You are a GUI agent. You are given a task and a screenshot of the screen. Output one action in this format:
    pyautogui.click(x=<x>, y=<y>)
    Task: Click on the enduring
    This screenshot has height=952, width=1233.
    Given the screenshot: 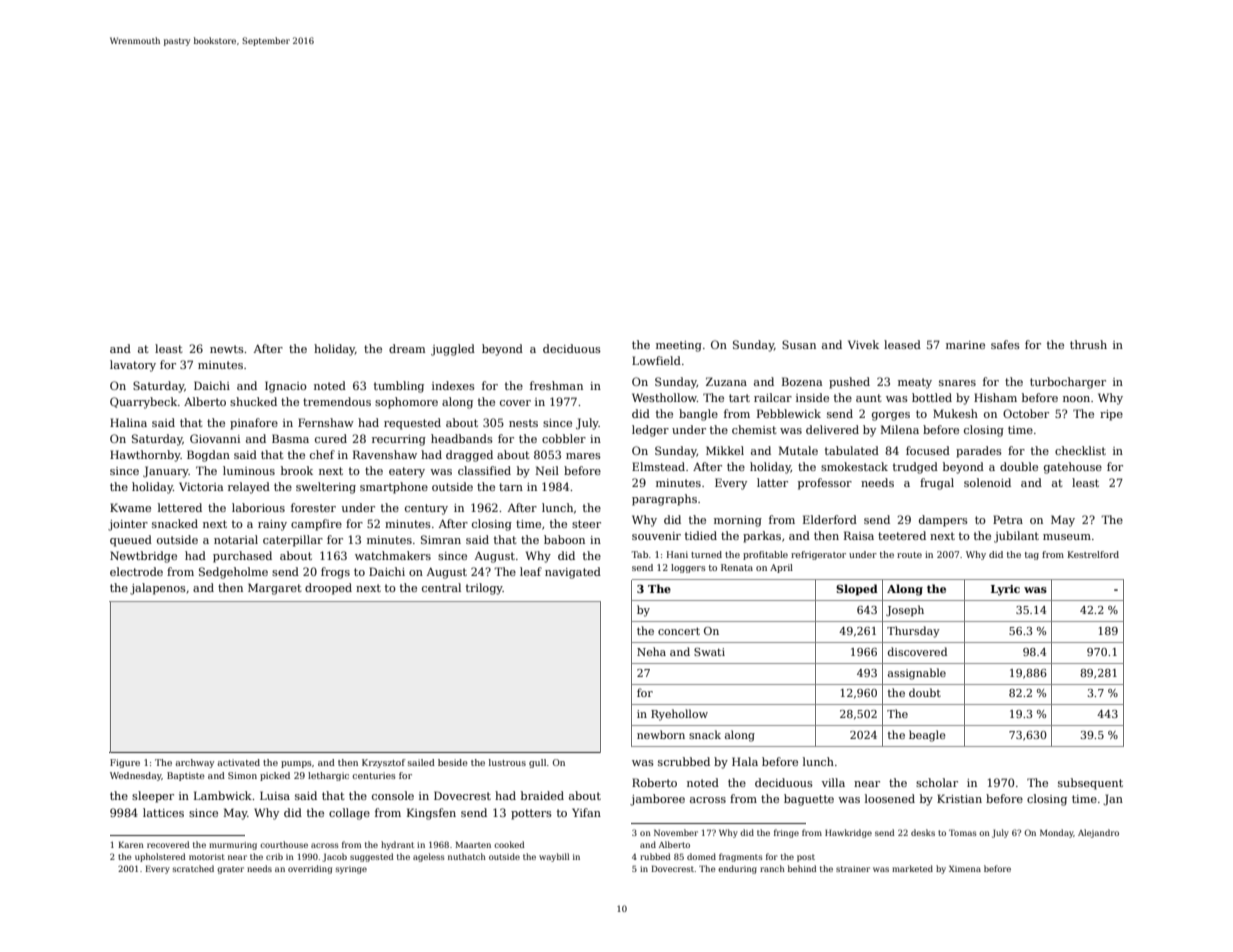 What is the action you would take?
    pyautogui.click(x=737, y=869)
